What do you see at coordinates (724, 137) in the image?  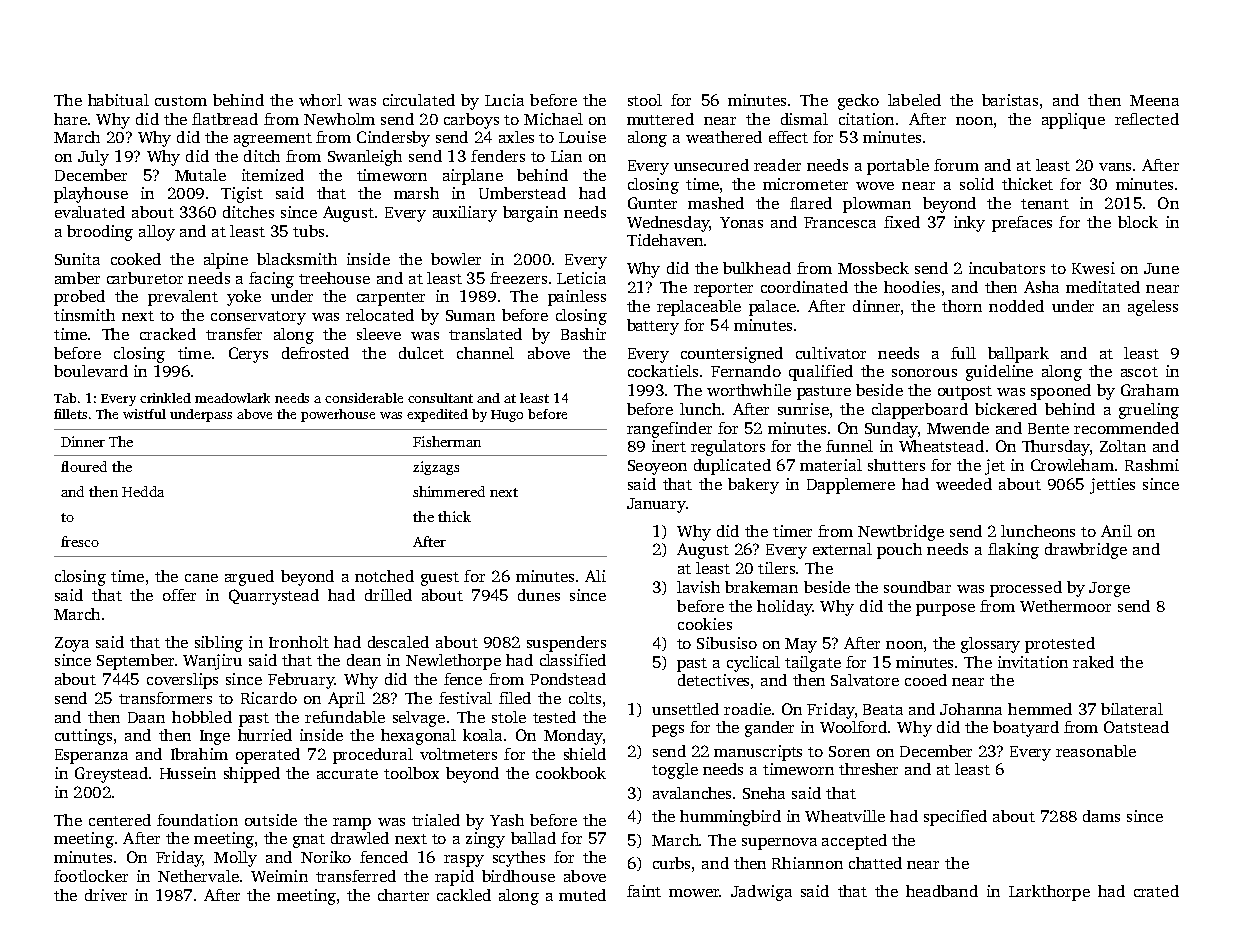 I see `weathered` at bounding box center [724, 137].
